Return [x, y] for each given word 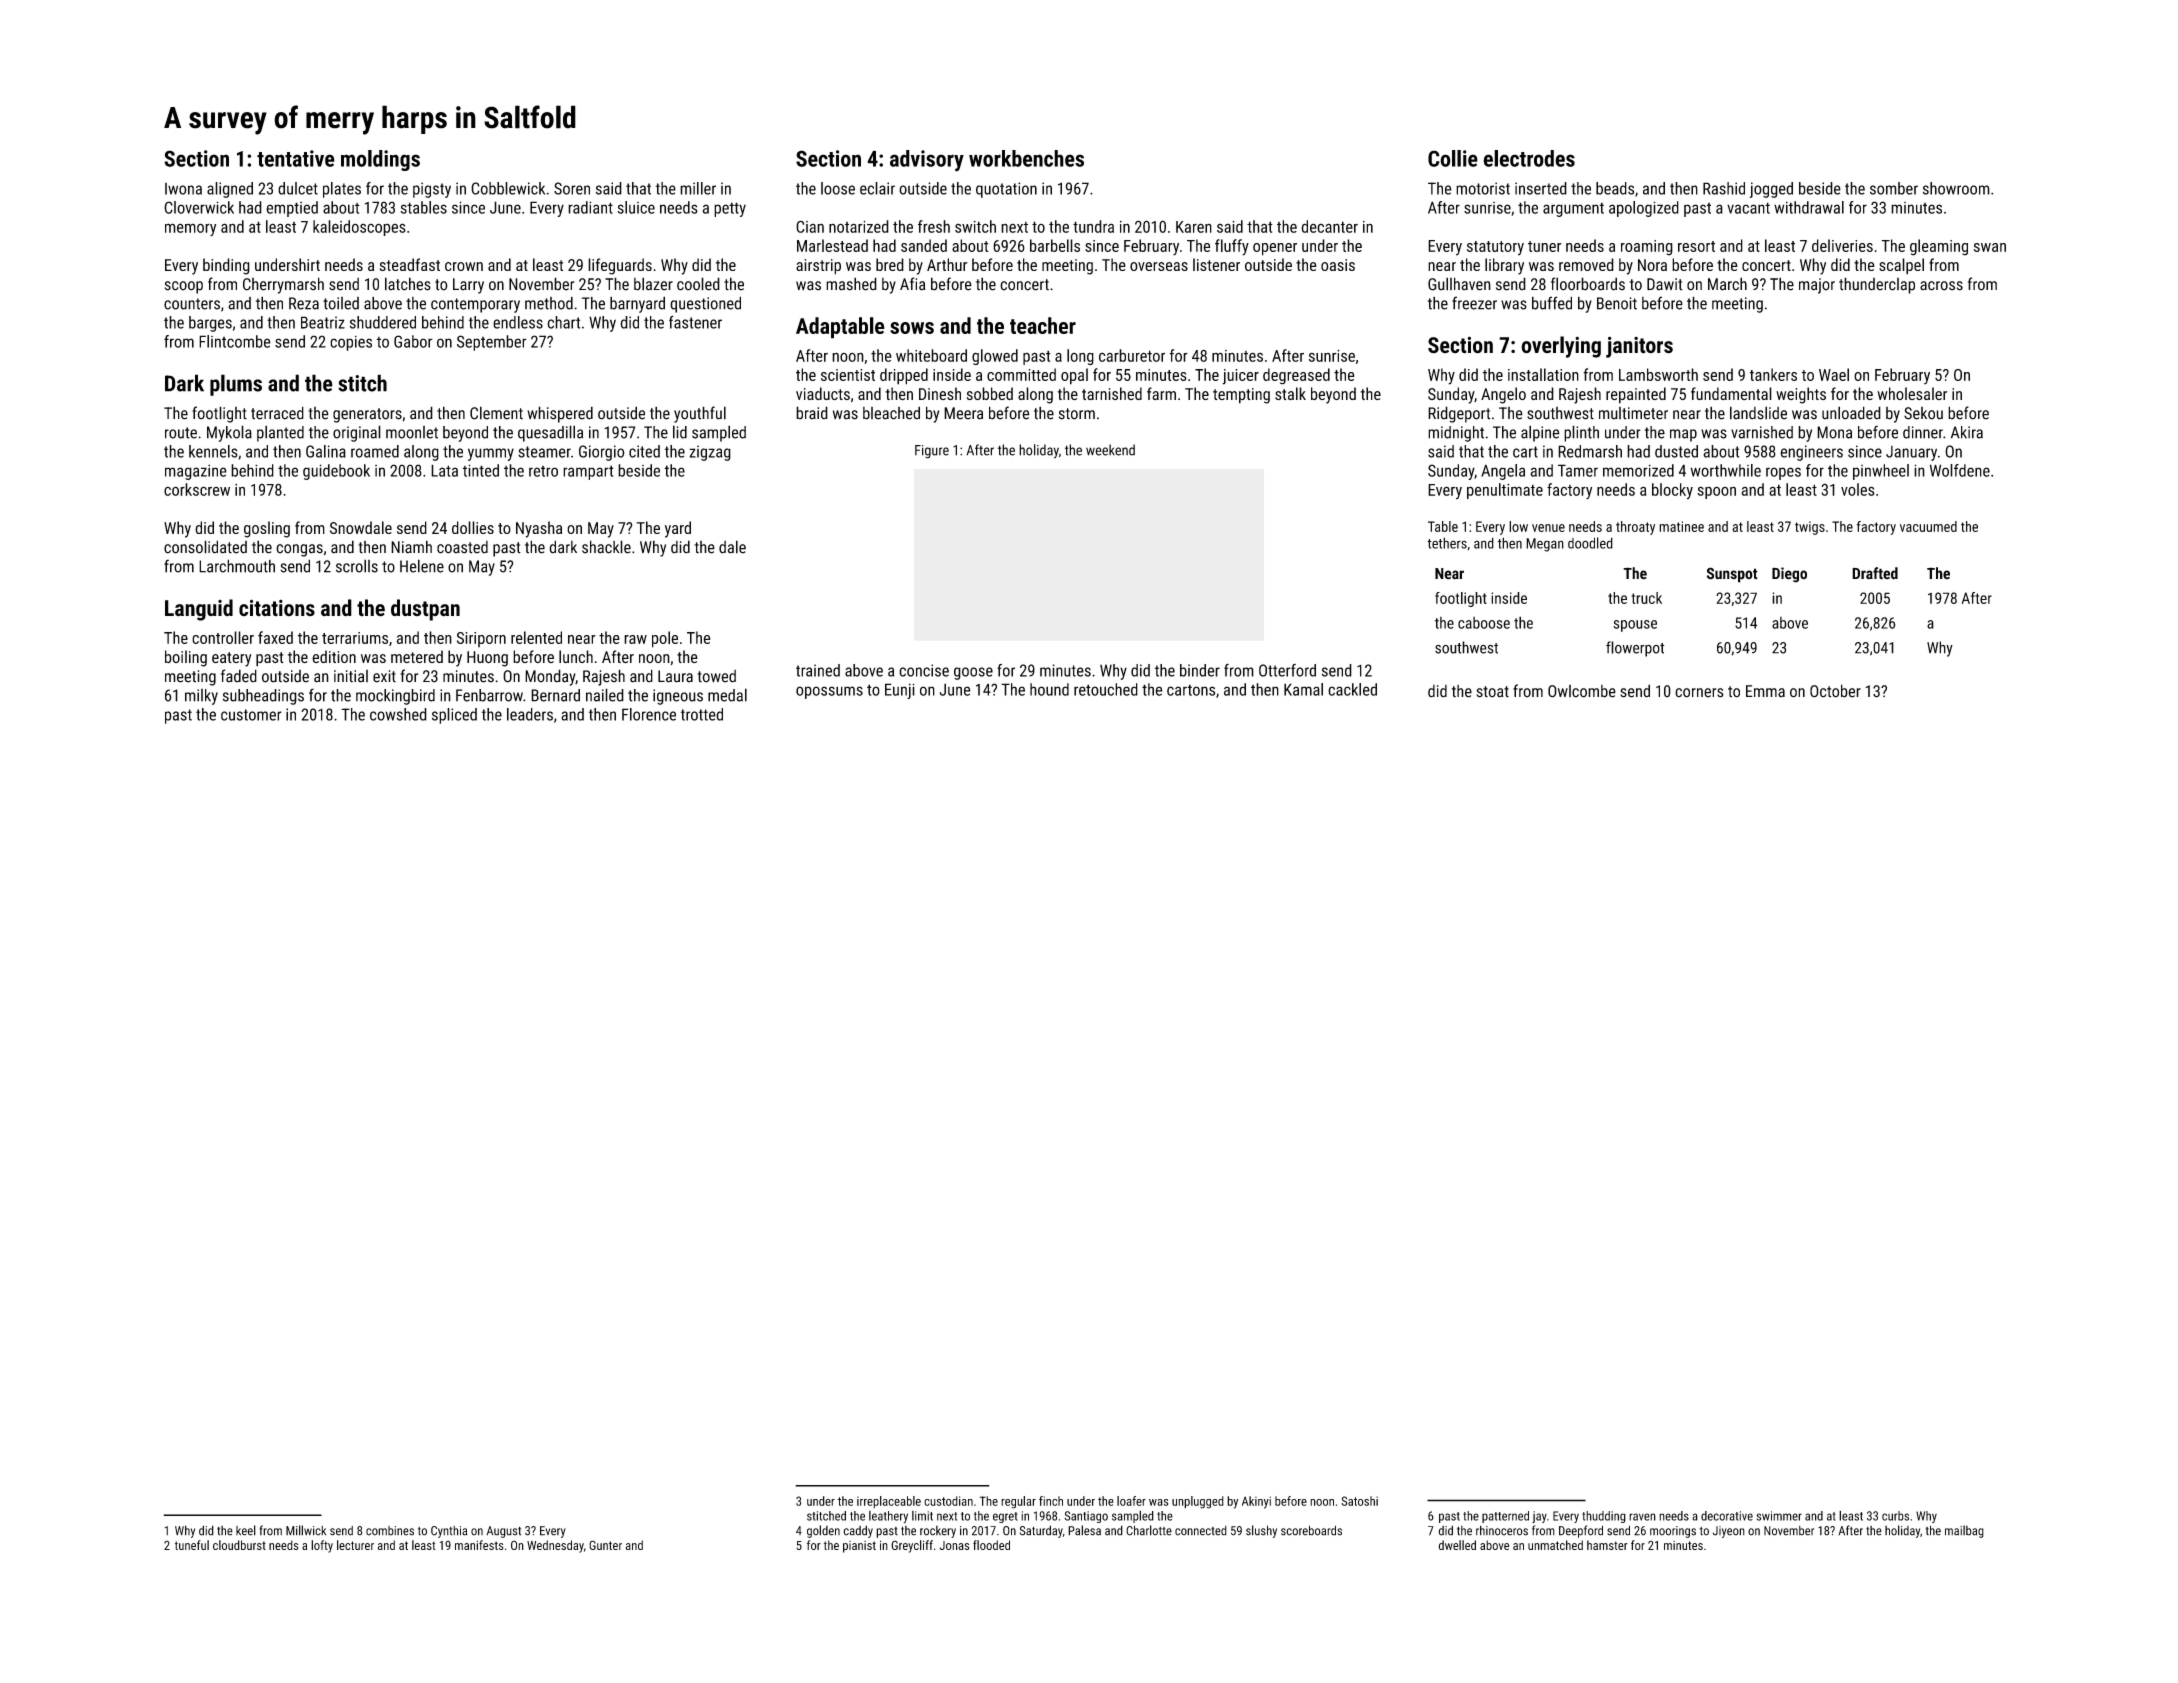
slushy [1261, 1531]
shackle [606, 547]
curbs [1895, 1516]
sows [912, 328]
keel [246, 1530]
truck [1646, 598]
